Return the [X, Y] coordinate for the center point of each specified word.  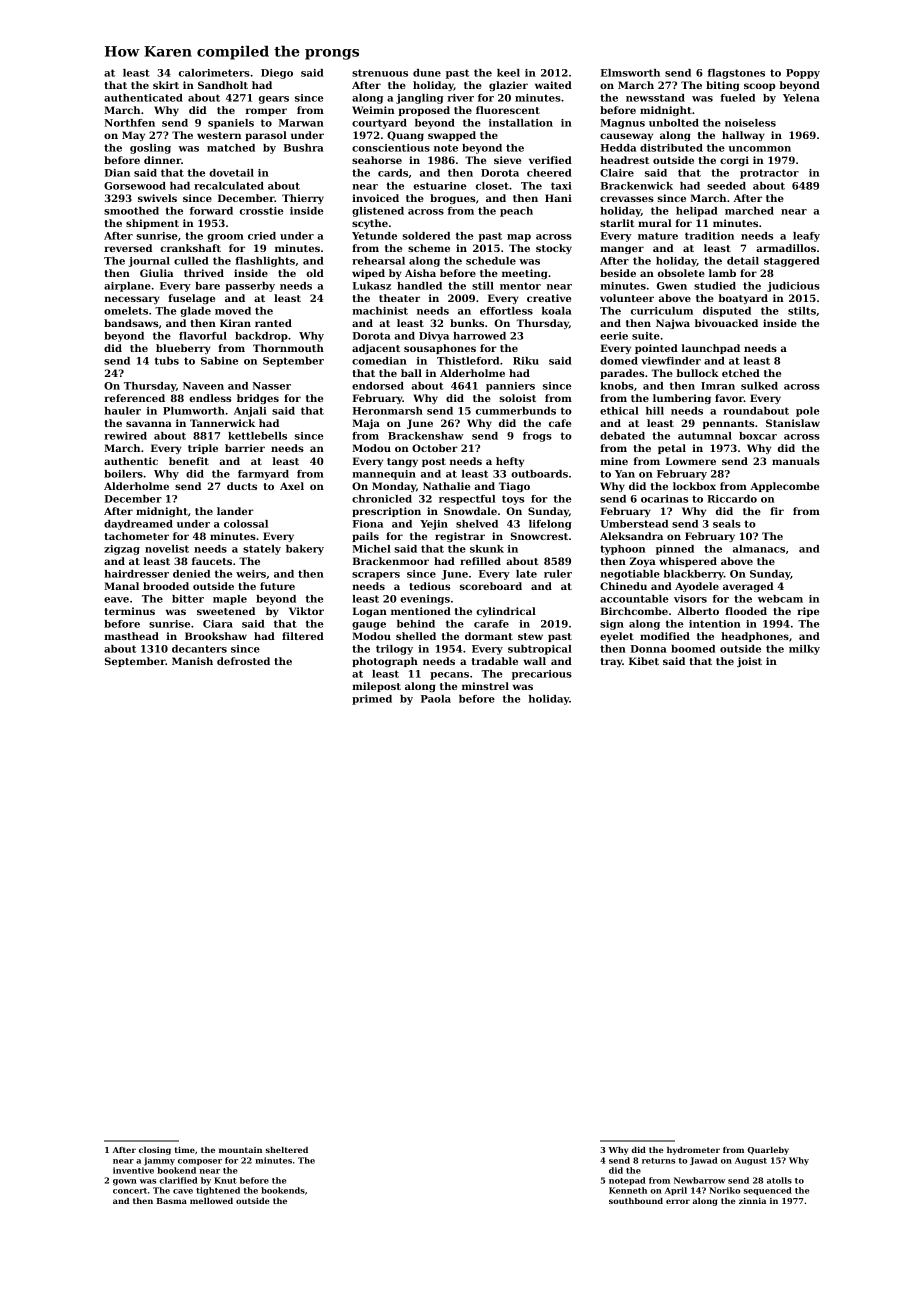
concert [130, 1191]
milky [804, 650]
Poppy [803, 74]
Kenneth [628, 1190]
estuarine [440, 186]
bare [207, 286]
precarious [542, 675]
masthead [131, 636]
